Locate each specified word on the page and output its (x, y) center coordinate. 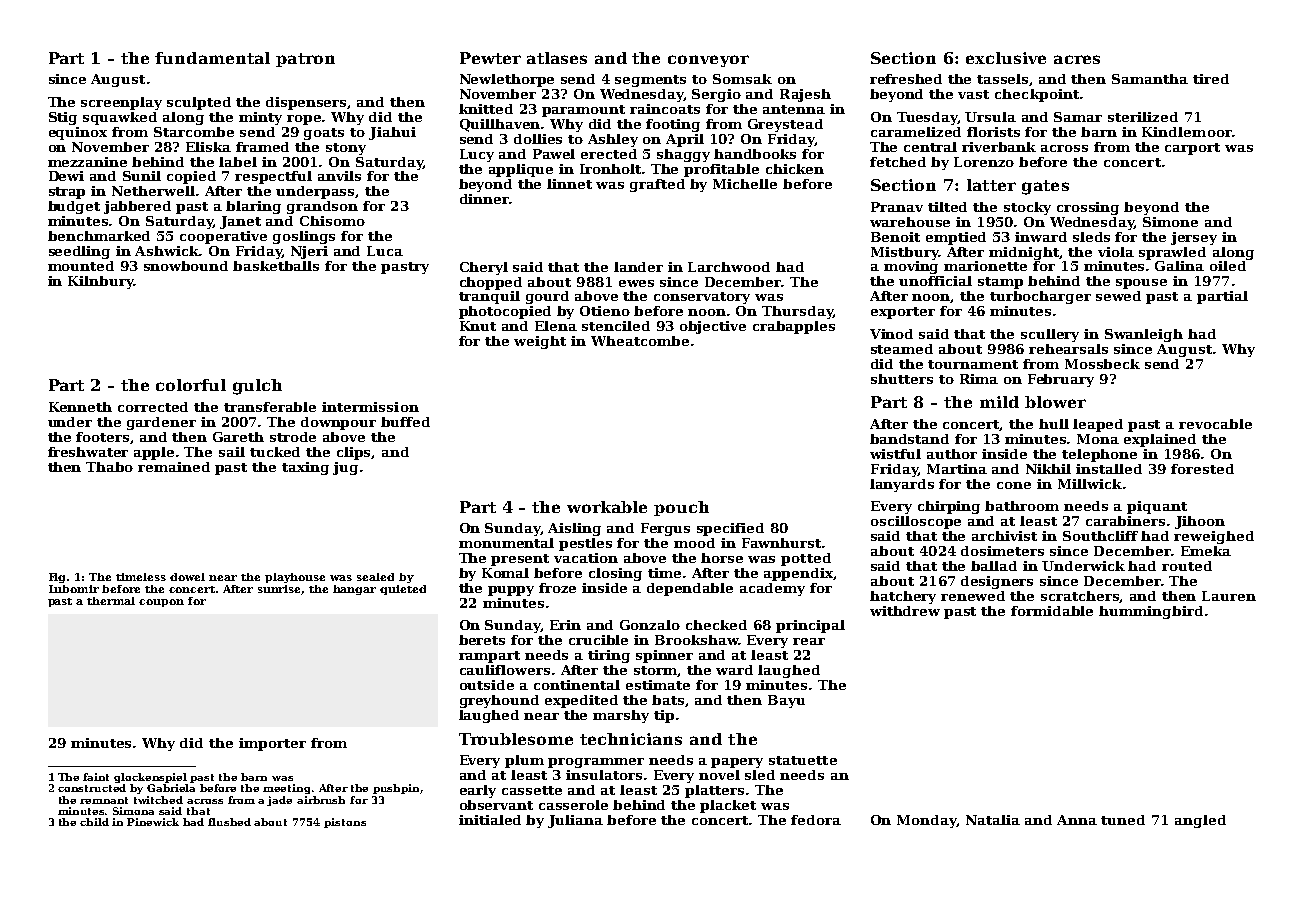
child (94, 822)
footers (103, 438)
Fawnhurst (781, 543)
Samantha (1150, 79)
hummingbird (1151, 612)
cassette (532, 790)
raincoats (665, 109)
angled (1200, 821)
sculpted (199, 103)
